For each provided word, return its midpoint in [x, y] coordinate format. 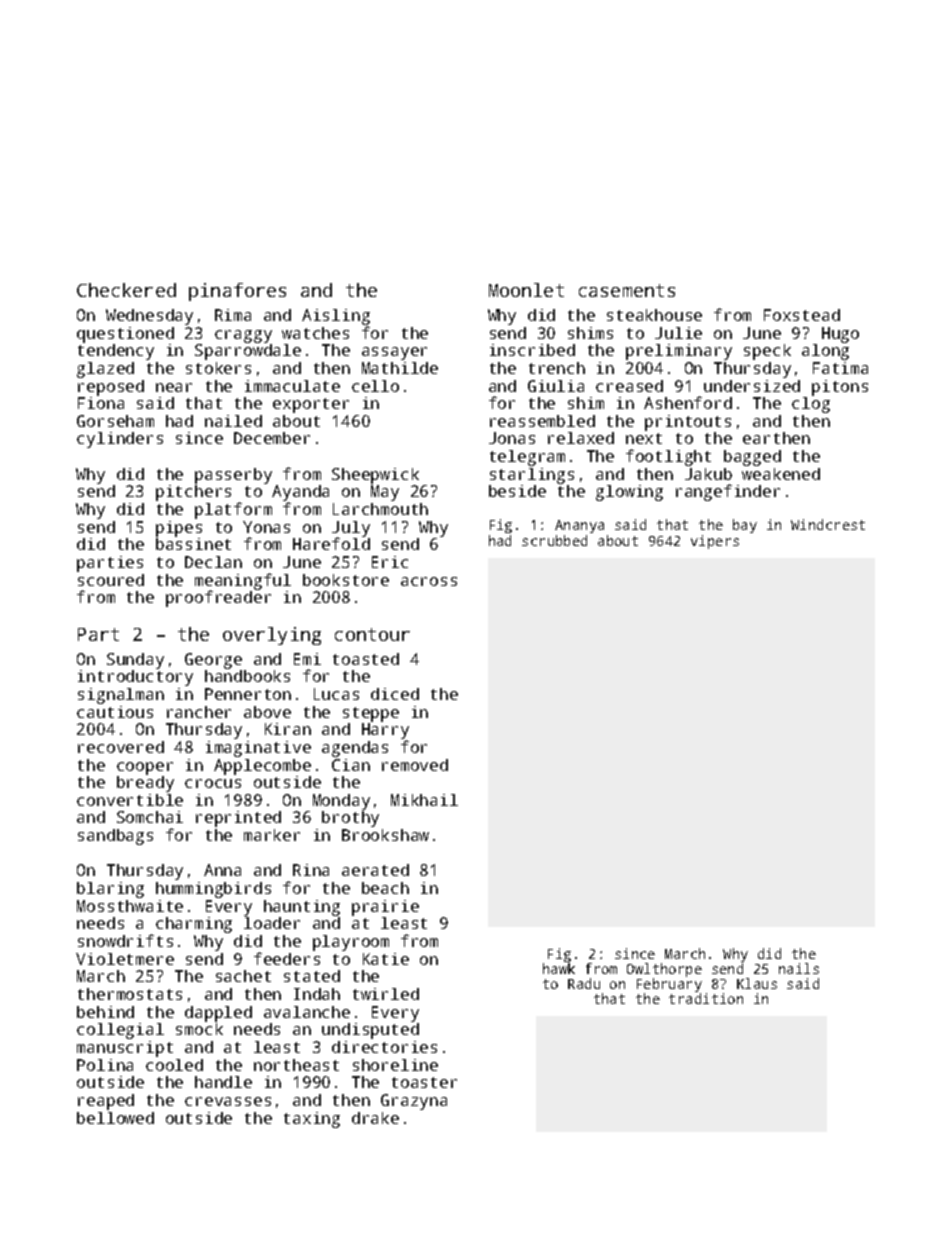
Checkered [126, 290]
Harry [385, 731]
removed [415, 765]
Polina [105, 1065]
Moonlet [526, 290]
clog [811, 405]
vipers [715, 542]
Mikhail [424, 800]
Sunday [135, 661]
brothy [350, 819]
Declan [213, 562]
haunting [302, 908]
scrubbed [554, 540]
